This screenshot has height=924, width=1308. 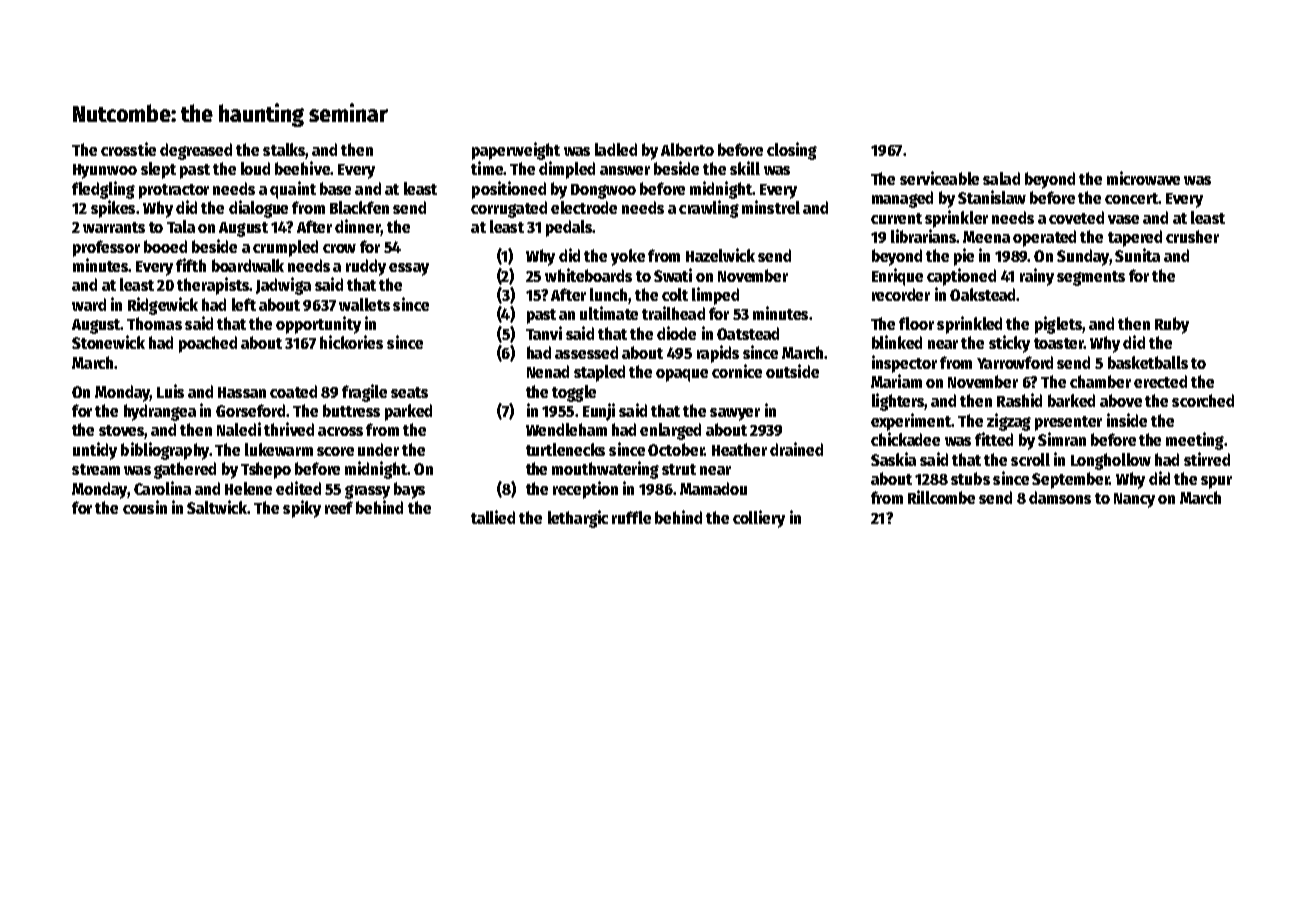 What do you see at coordinates (339, 507) in the screenshot?
I see `reef` at bounding box center [339, 507].
